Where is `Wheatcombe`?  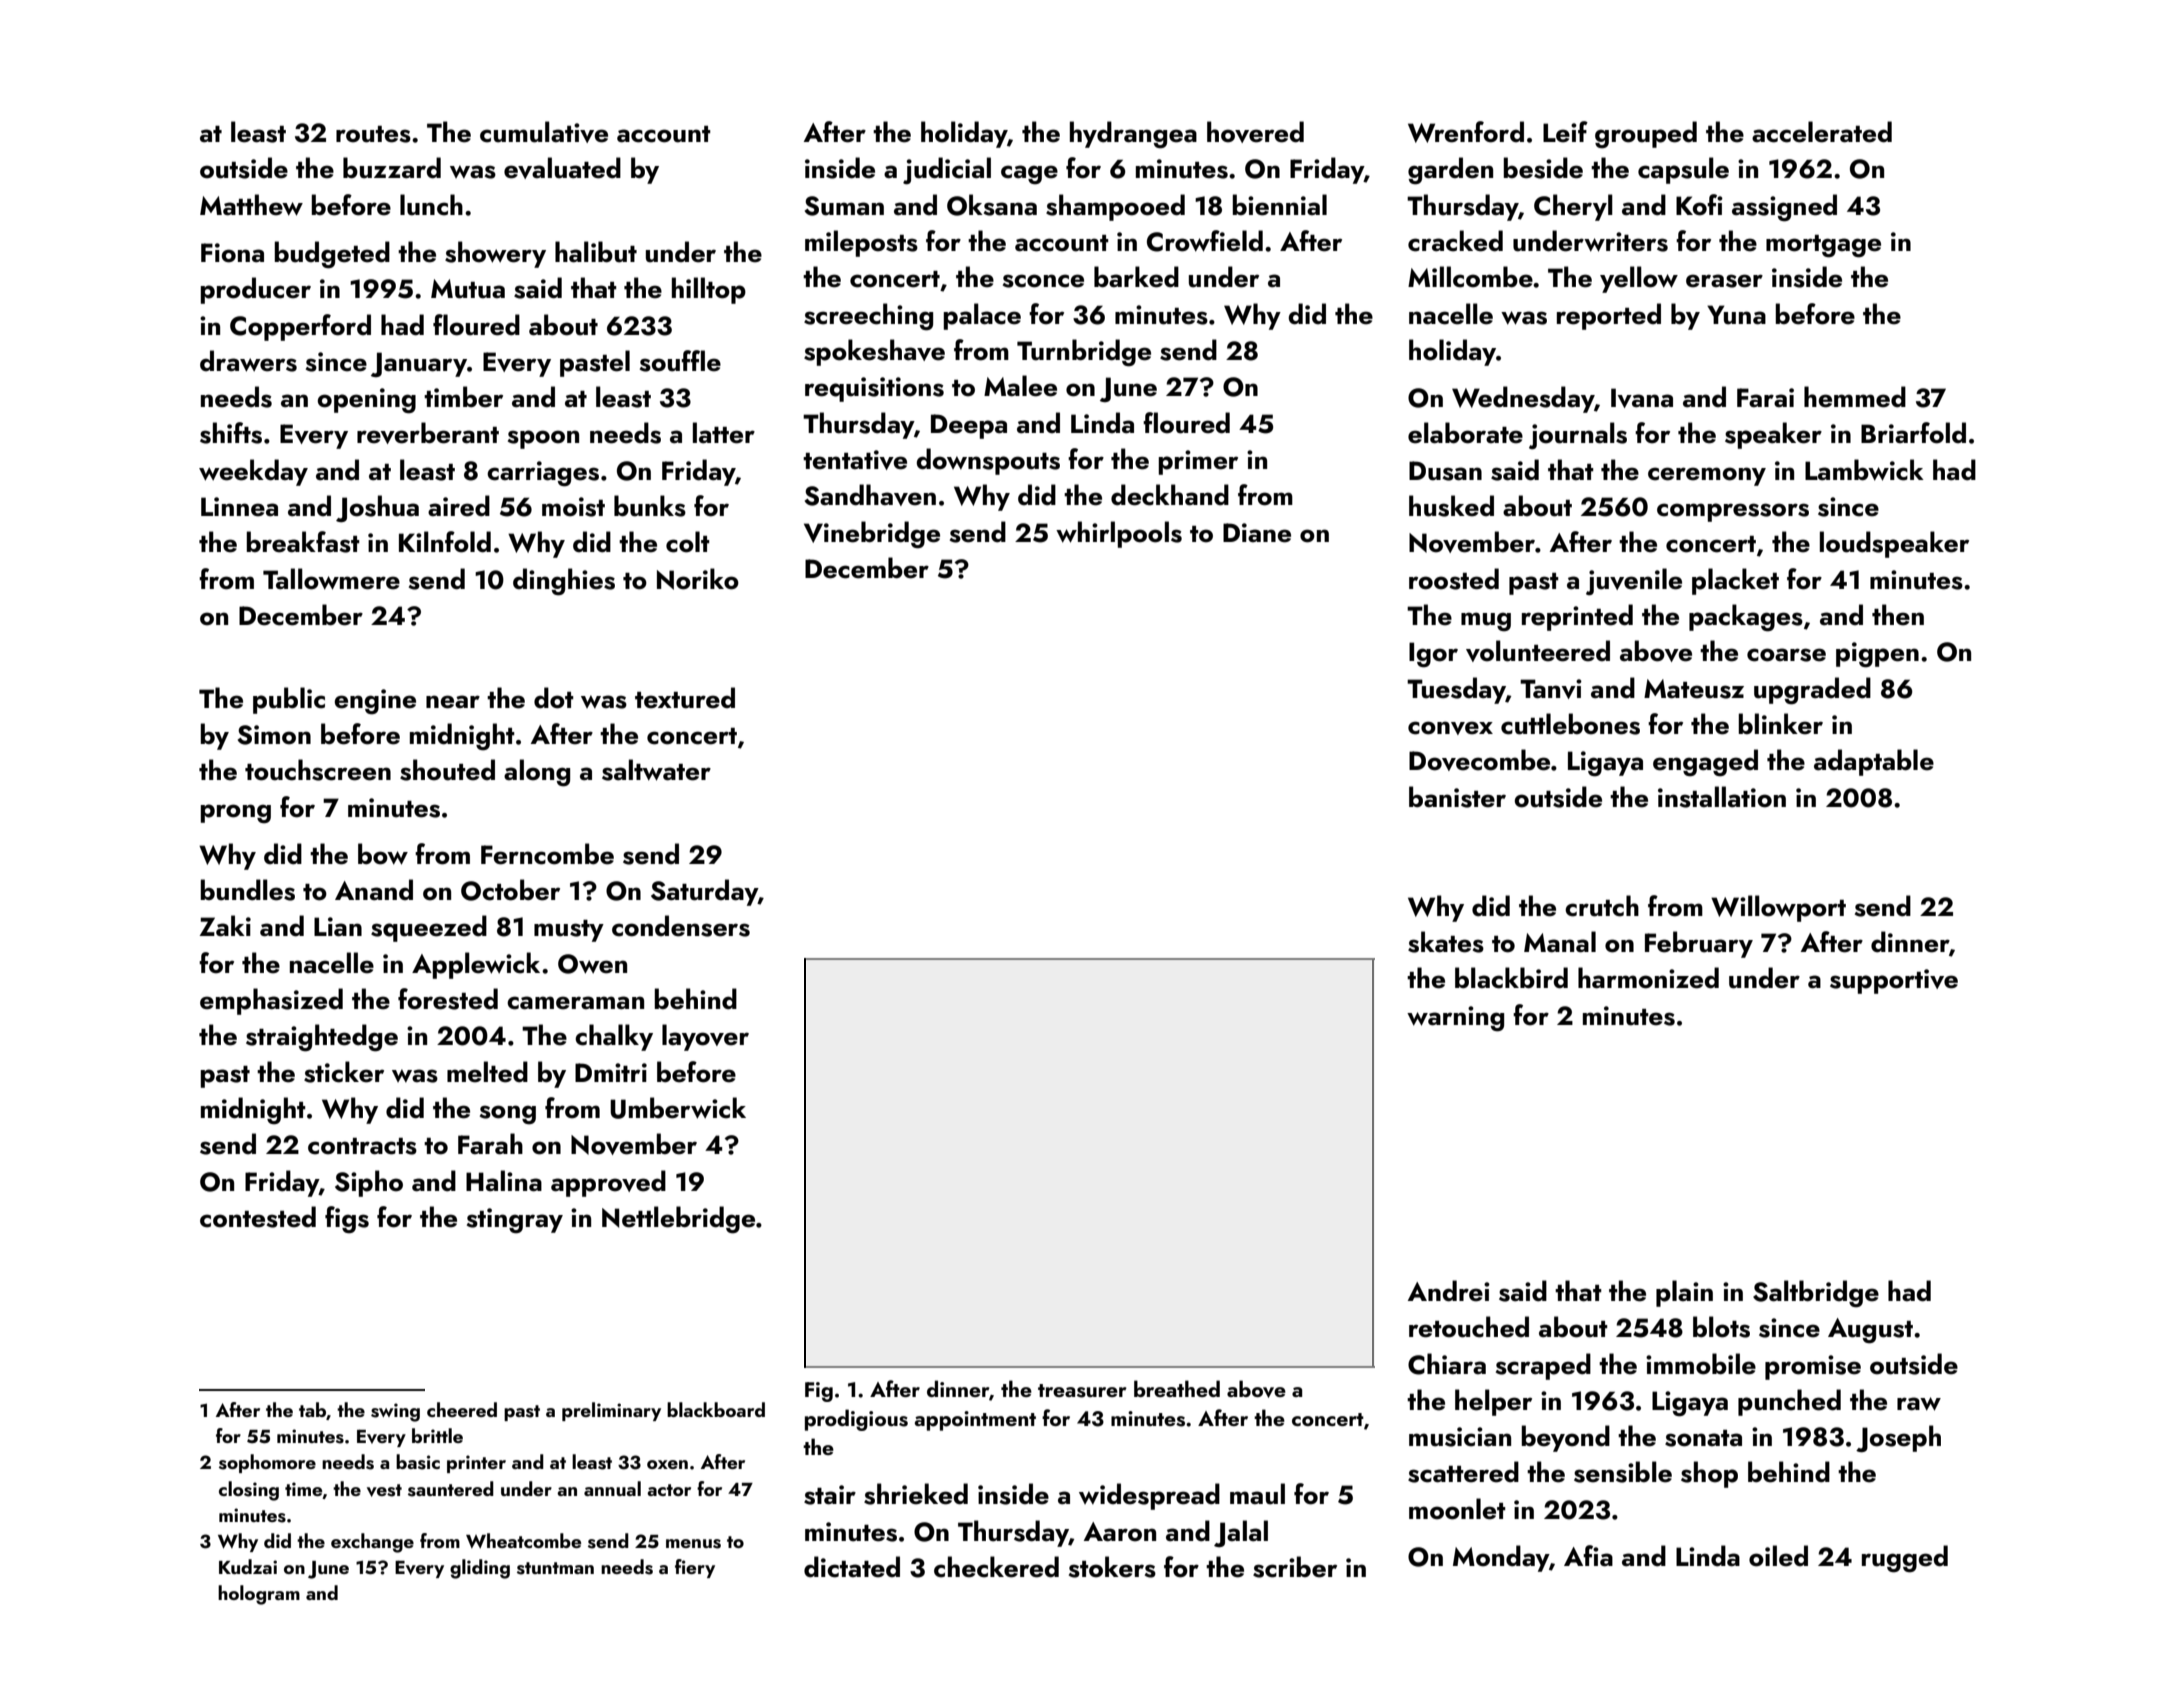
Wheatcombe is located at coordinates (523, 1540).
